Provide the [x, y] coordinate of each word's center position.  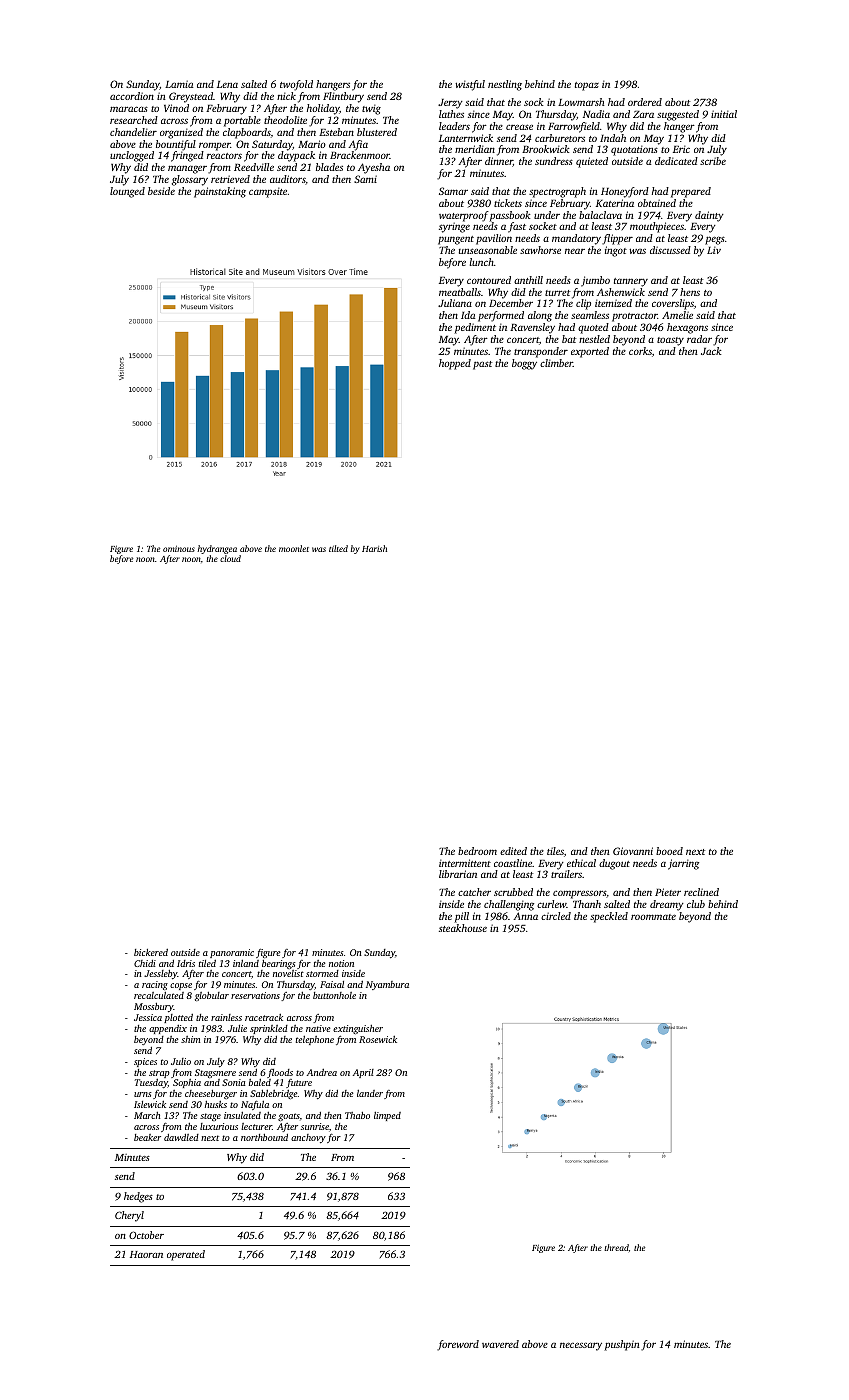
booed [669, 851]
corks [640, 351]
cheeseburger [211, 1095]
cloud [230, 558]
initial [724, 114]
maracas [129, 109]
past [482, 365]
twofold [296, 85]
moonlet [294, 548]
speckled [609, 917]
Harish [374, 548]
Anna [525, 916]
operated [186, 1255]
